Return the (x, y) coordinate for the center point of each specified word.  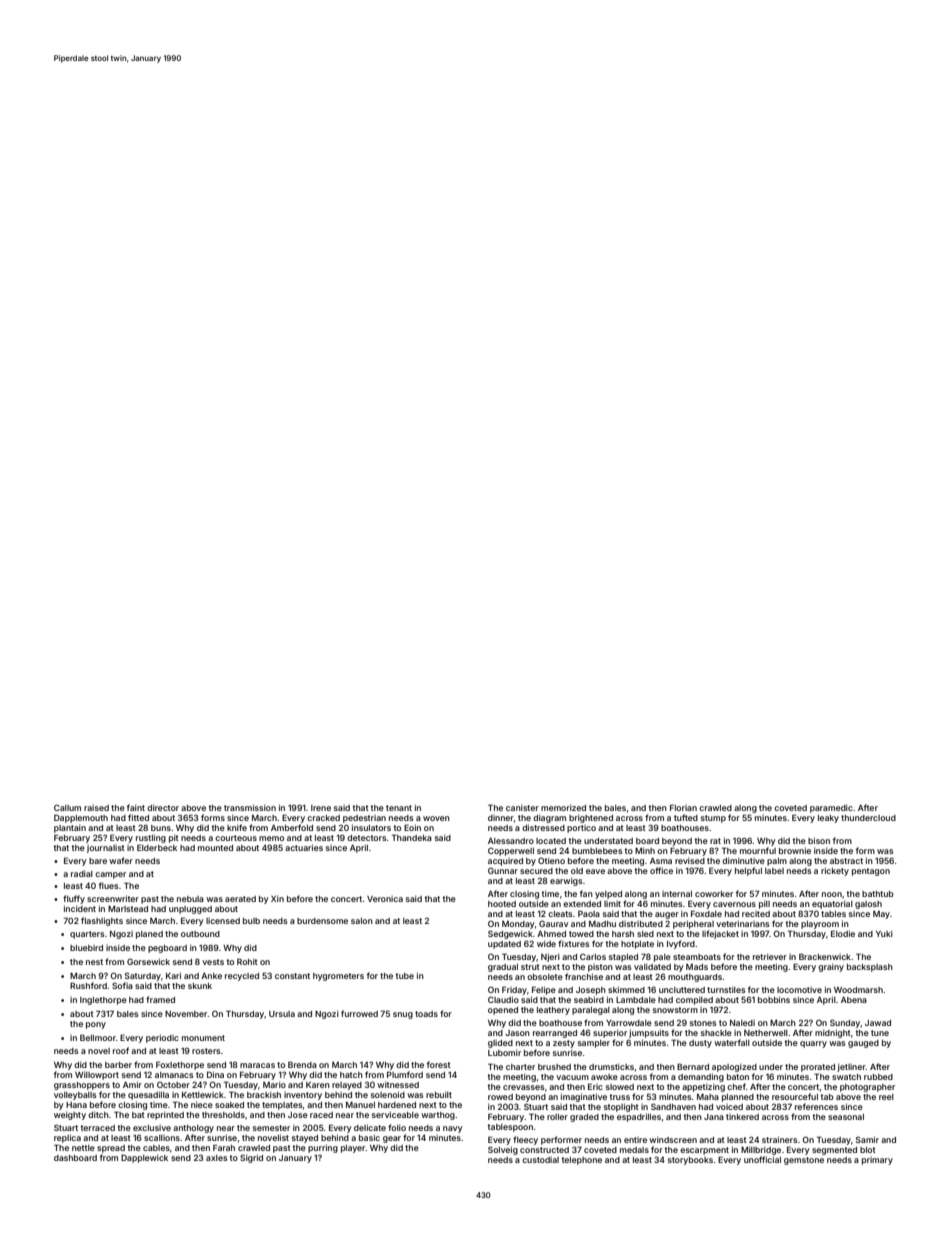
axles (217, 1158)
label (774, 871)
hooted (502, 904)
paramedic (831, 808)
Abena (854, 1000)
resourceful (795, 1096)
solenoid (388, 1094)
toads (426, 1014)
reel (886, 1097)
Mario (274, 1084)
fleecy (525, 1140)
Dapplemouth (81, 818)
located (551, 841)
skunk (200, 986)
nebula (190, 899)
